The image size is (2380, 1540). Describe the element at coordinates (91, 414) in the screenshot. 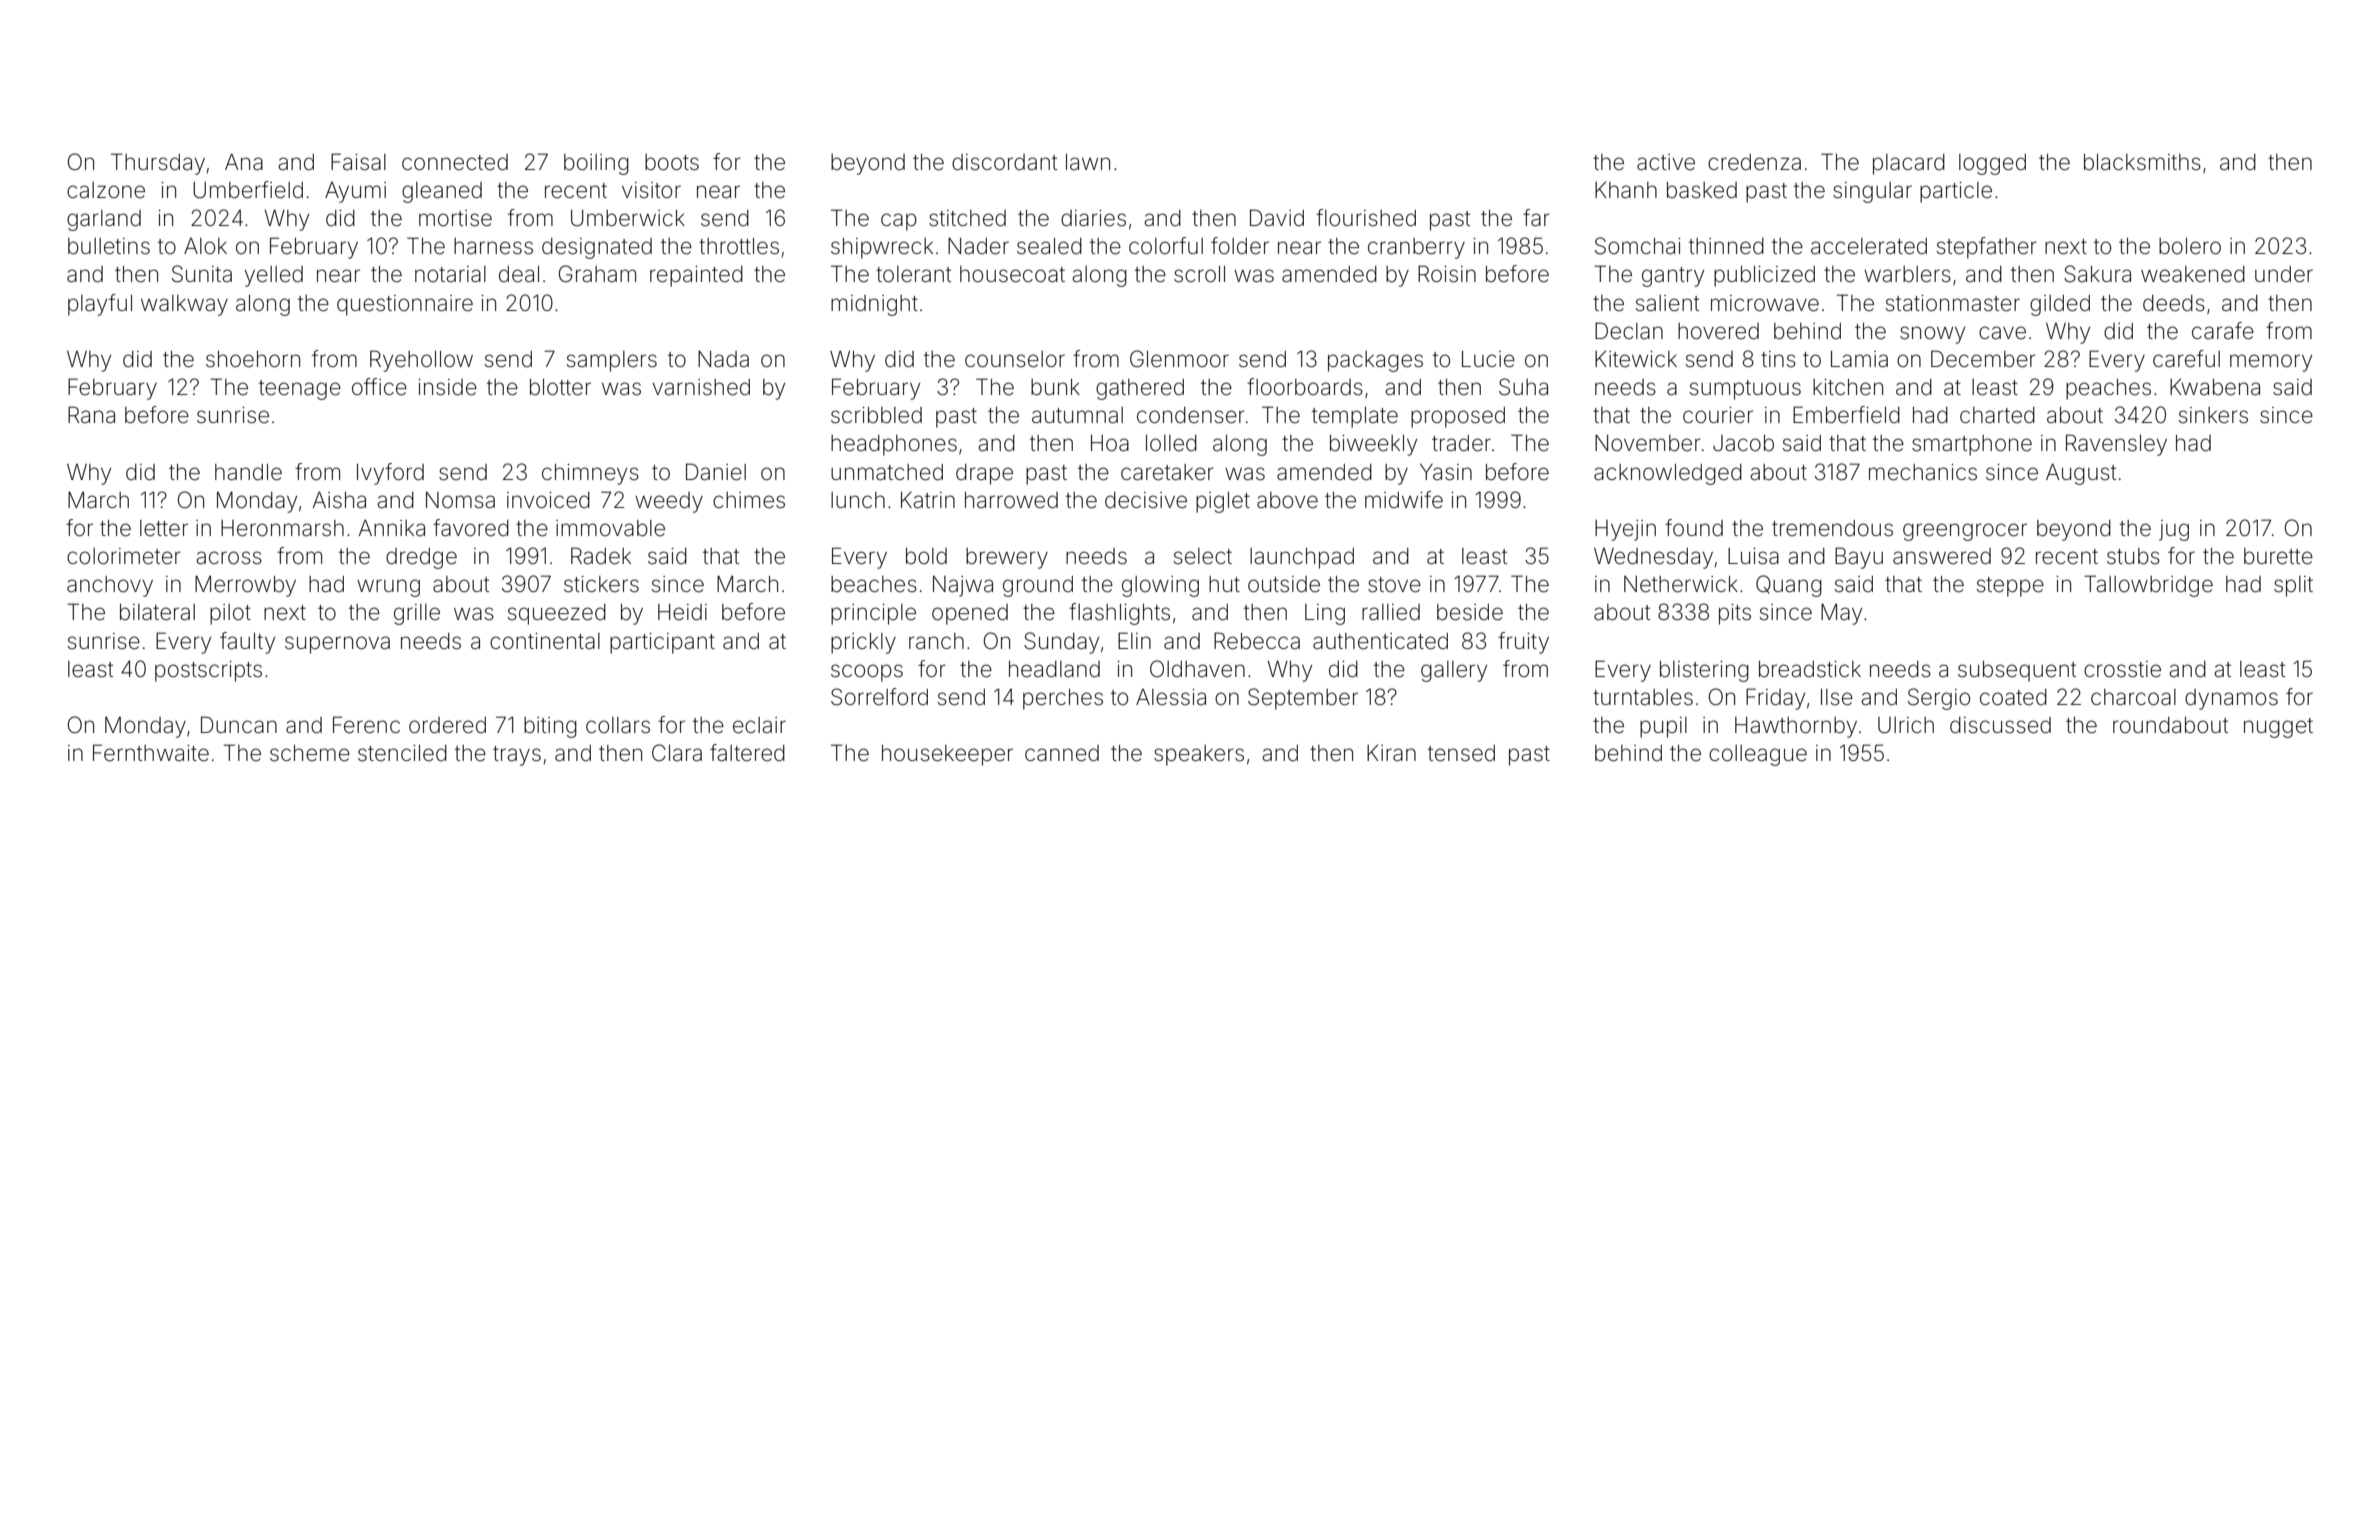

I see `Rana` at that location.
